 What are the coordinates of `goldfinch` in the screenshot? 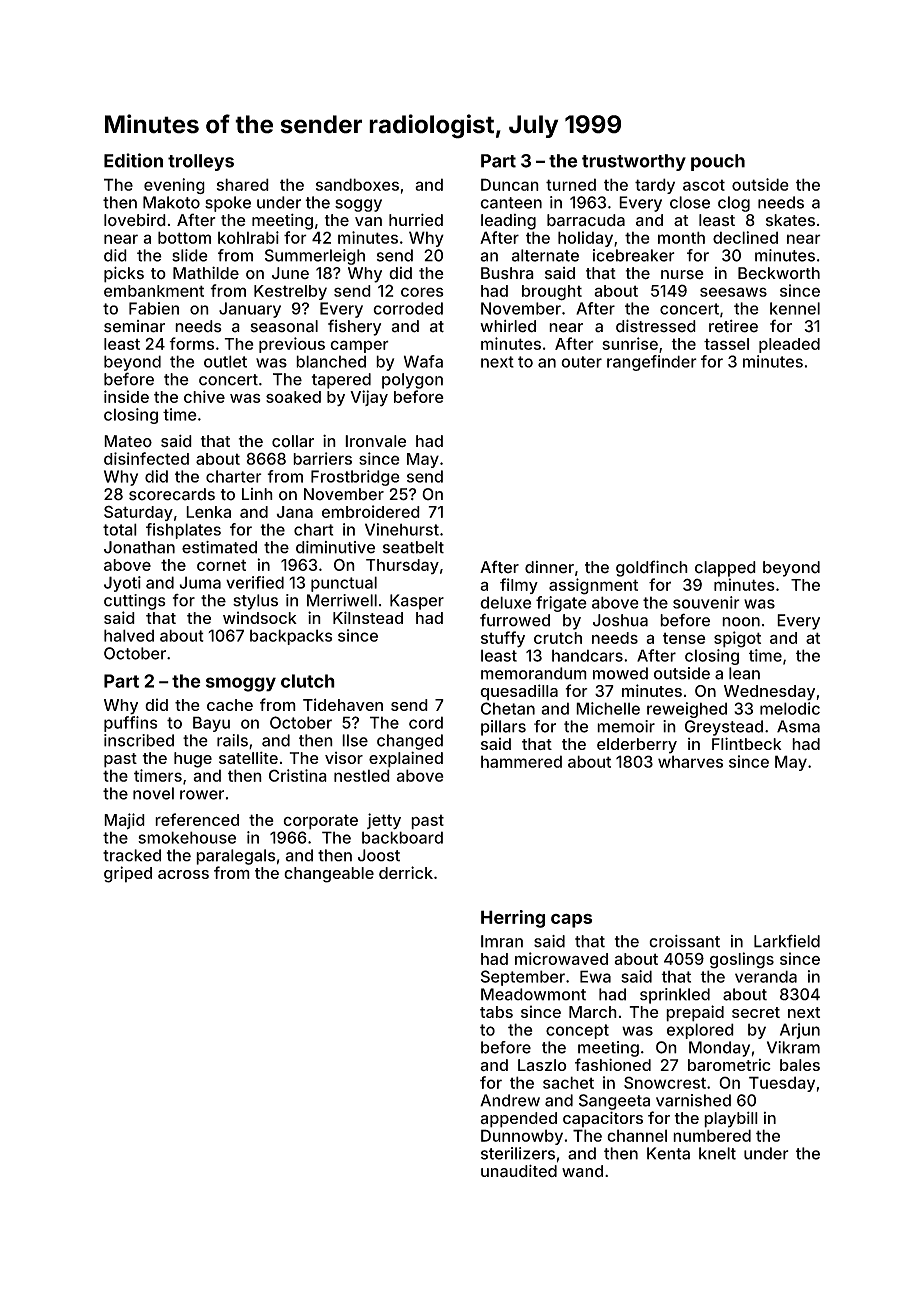 It's located at (652, 568).
